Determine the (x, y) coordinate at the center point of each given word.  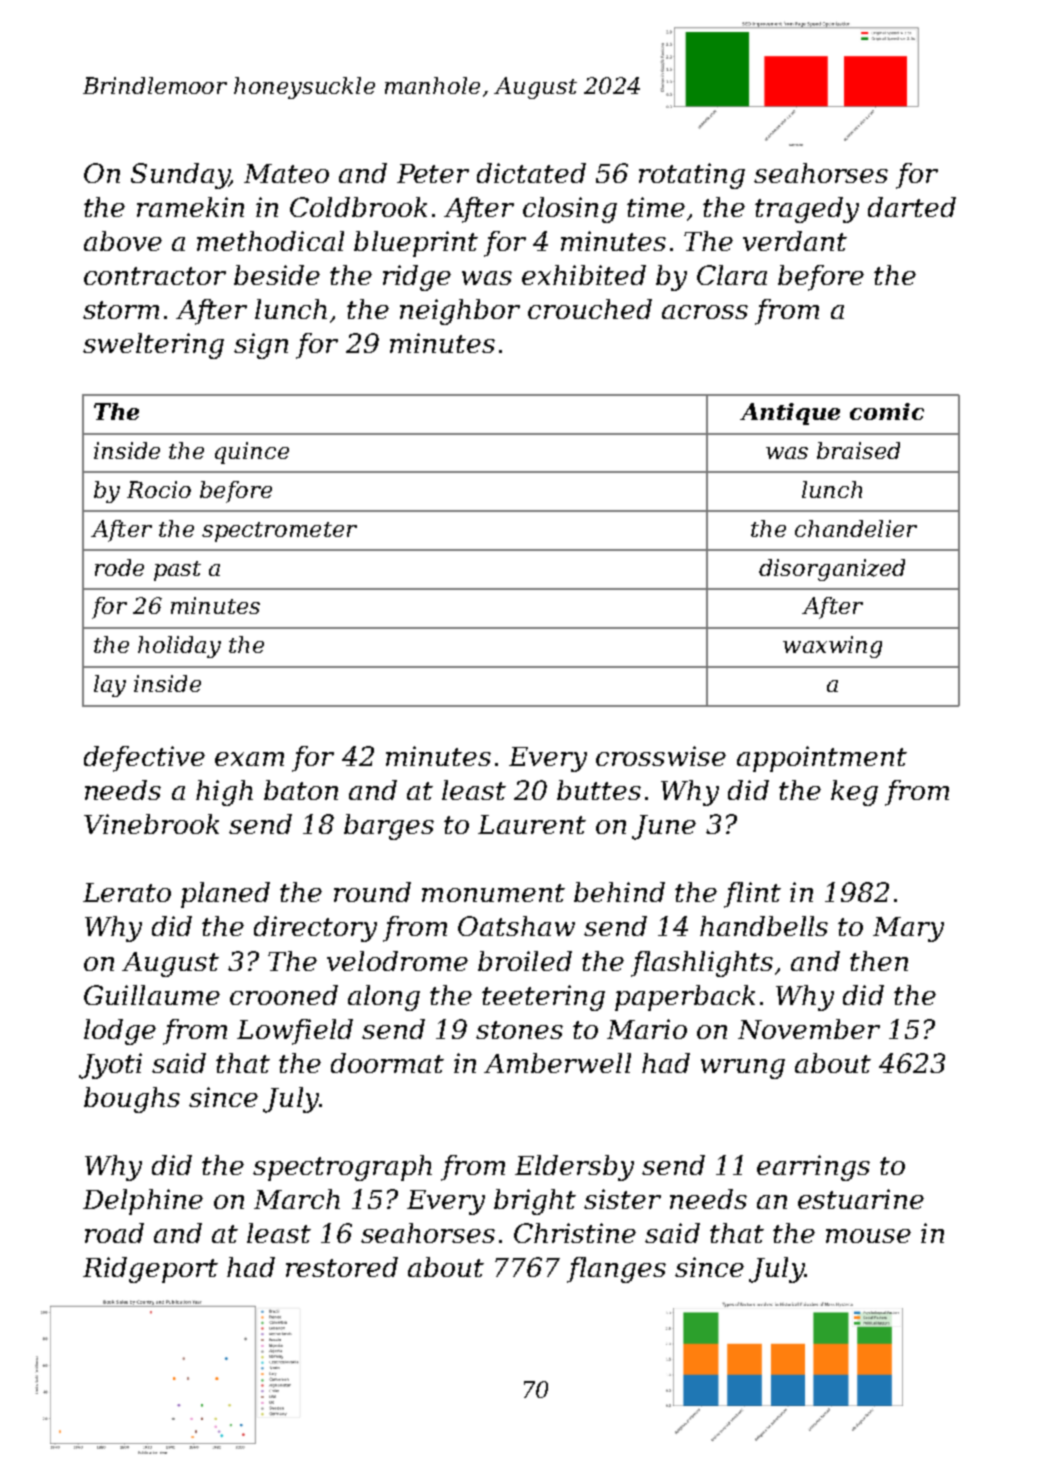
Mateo (286, 173)
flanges (616, 1270)
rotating (692, 176)
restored (342, 1267)
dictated (531, 173)
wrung (743, 1069)
